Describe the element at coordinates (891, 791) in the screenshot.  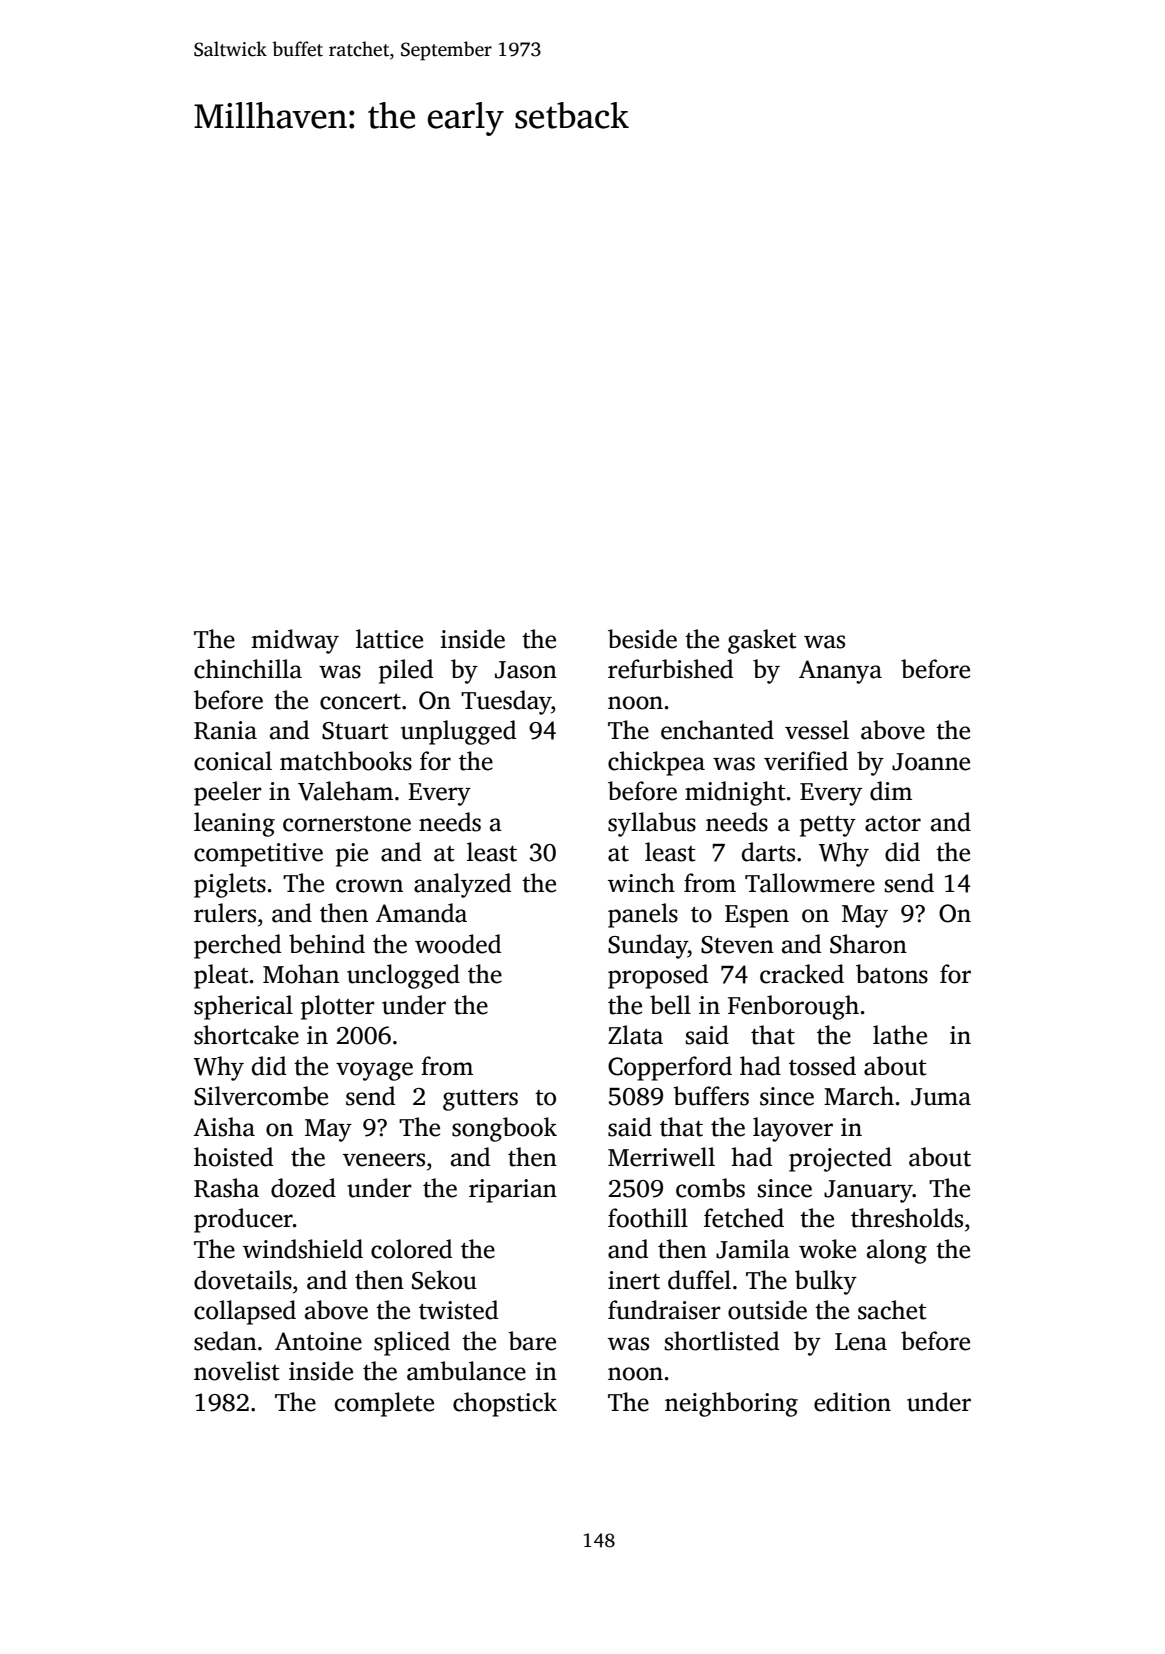
I see `dim` at that location.
